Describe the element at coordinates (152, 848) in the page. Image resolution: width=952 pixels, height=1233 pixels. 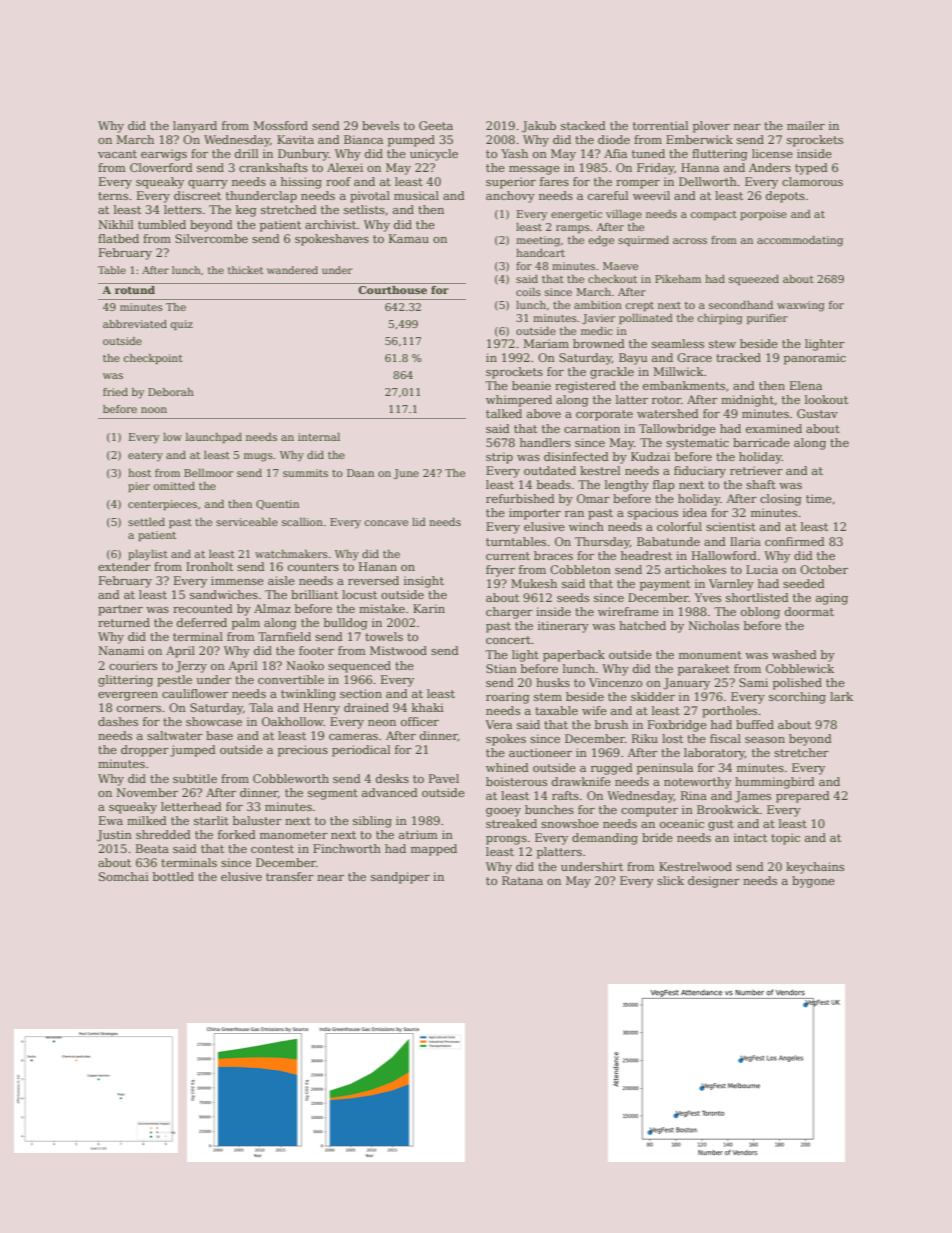
I see `Beata` at that location.
